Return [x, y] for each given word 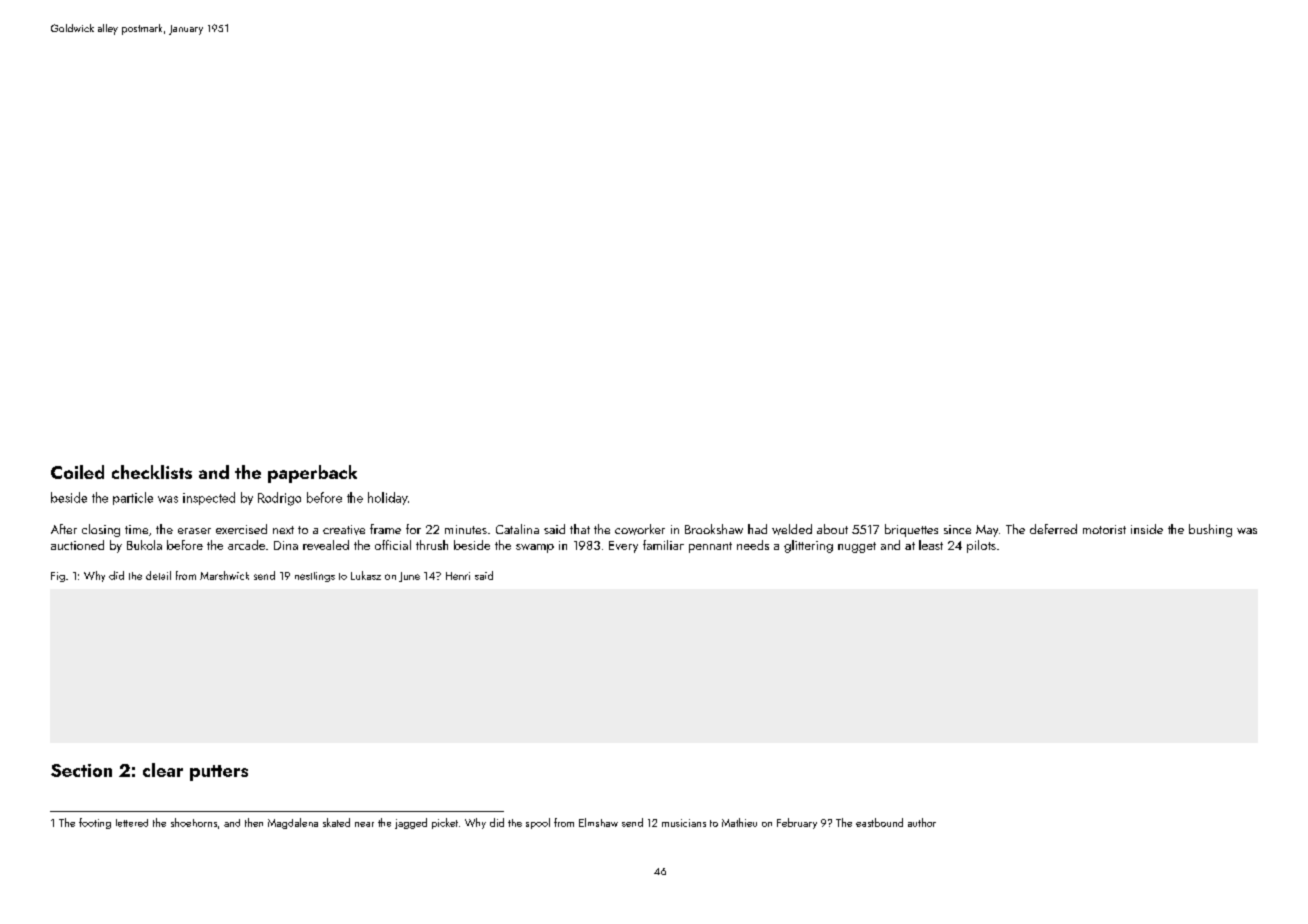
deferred [1053, 529]
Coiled [77, 472]
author [922, 822]
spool [538, 823]
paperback [312, 474]
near [364, 824]
